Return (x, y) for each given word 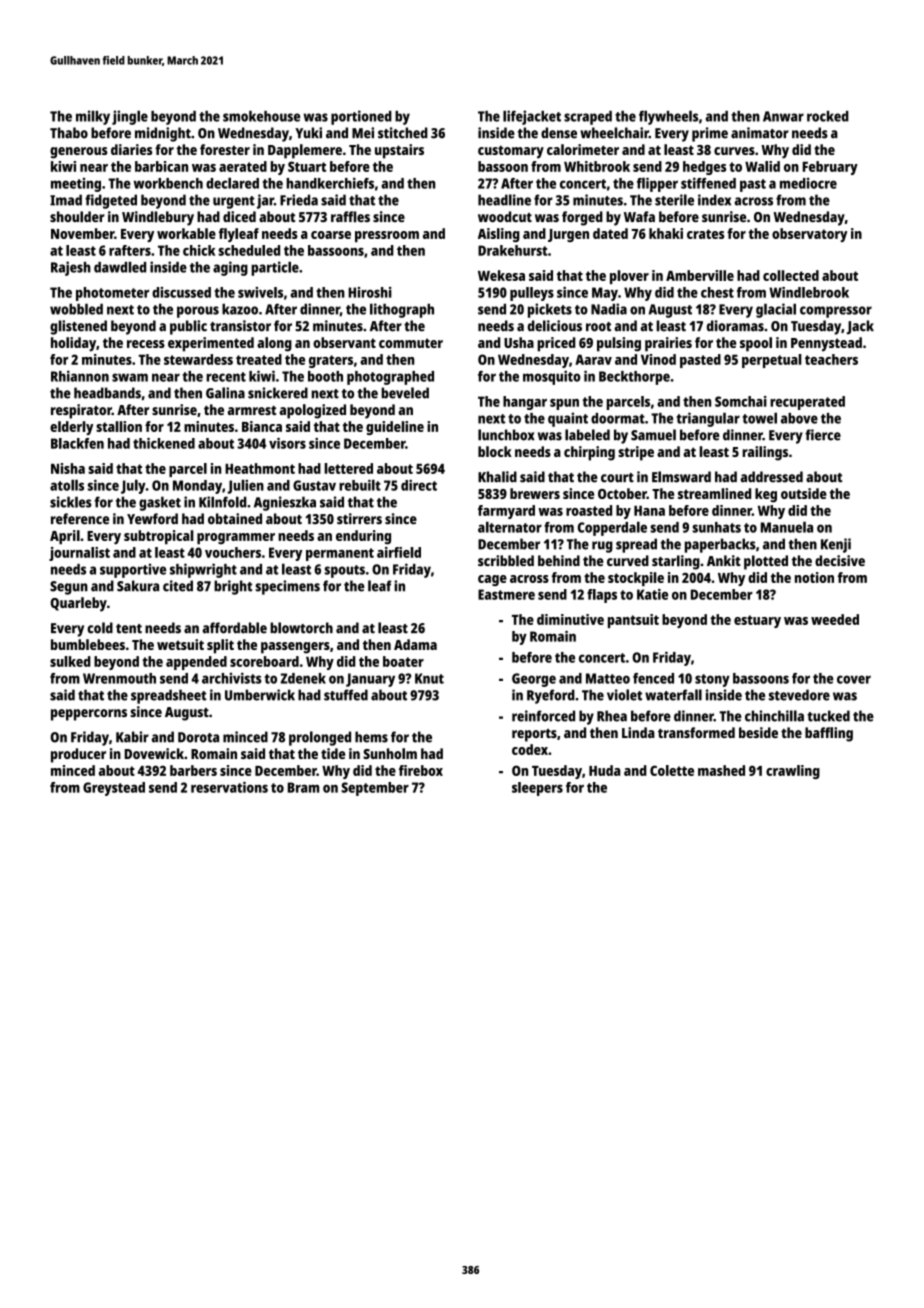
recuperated (807, 403)
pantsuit (633, 621)
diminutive (570, 619)
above (799, 418)
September (375, 789)
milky (93, 117)
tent (129, 629)
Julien (245, 486)
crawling (793, 772)
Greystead (114, 789)
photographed (390, 378)
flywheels (668, 117)
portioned (361, 117)
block (495, 451)
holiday (73, 344)
